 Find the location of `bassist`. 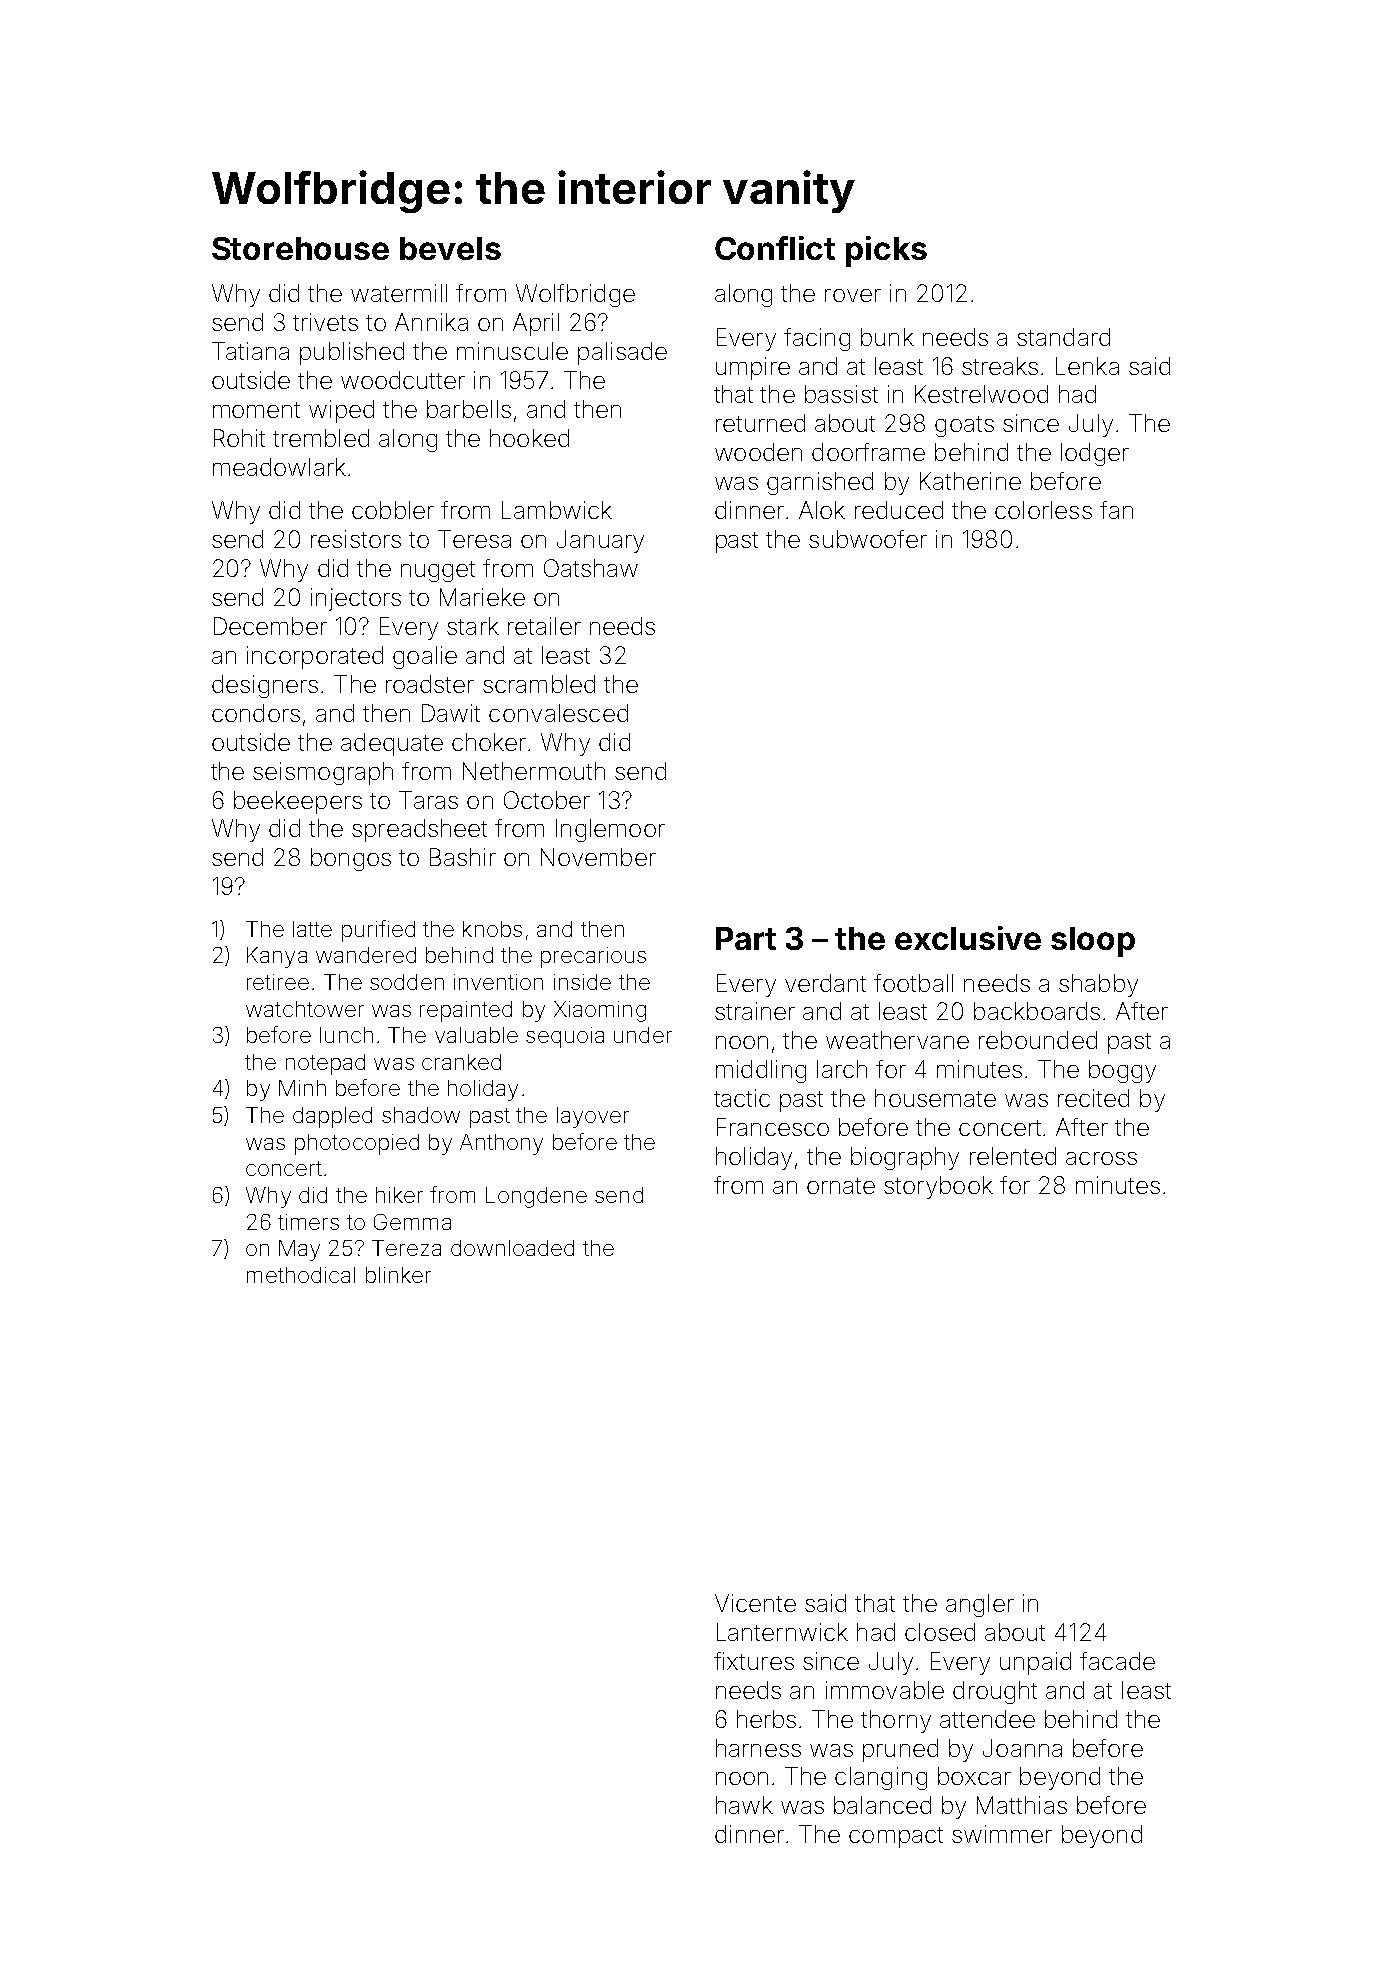

bassist is located at coordinates (841, 394).
